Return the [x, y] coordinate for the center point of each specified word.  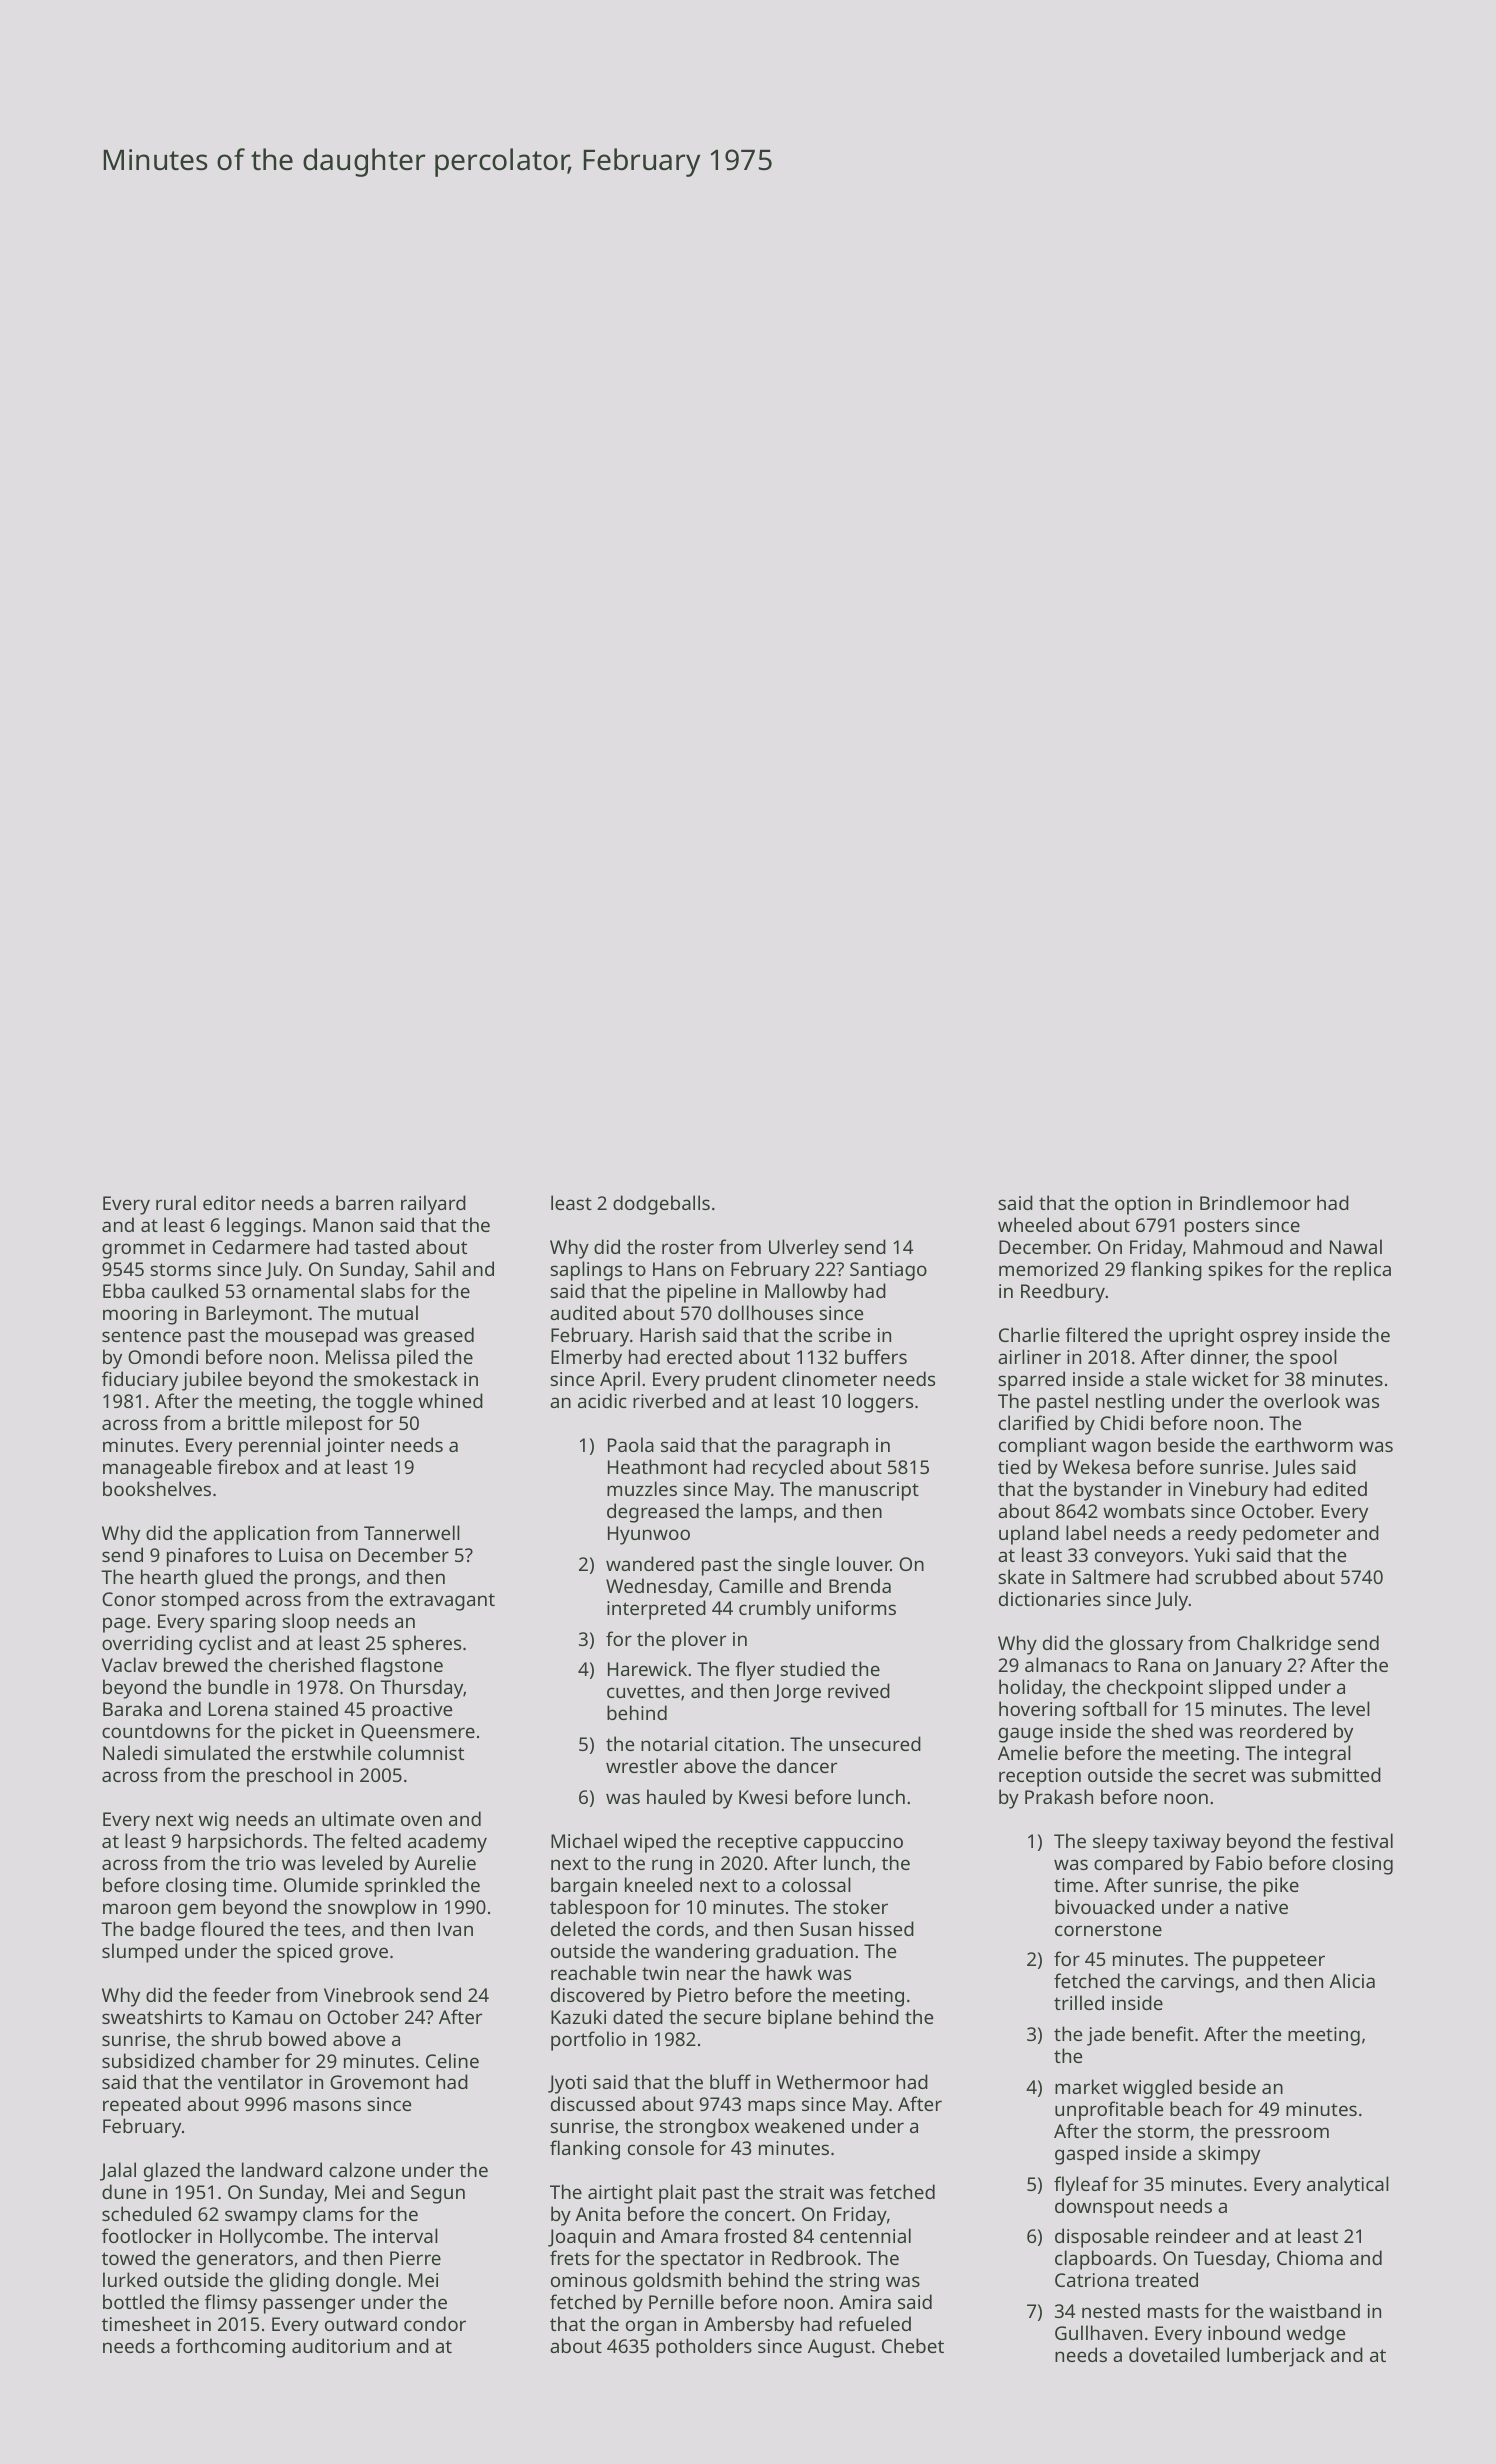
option [1143, 1205]
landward [282, 2169]
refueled [875, 2323]
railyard [433, 1205]
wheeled [1035, 1224]
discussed [593, 2103]
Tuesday [1230, 2260]
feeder [242, 1994]
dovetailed [1174, 2354]
